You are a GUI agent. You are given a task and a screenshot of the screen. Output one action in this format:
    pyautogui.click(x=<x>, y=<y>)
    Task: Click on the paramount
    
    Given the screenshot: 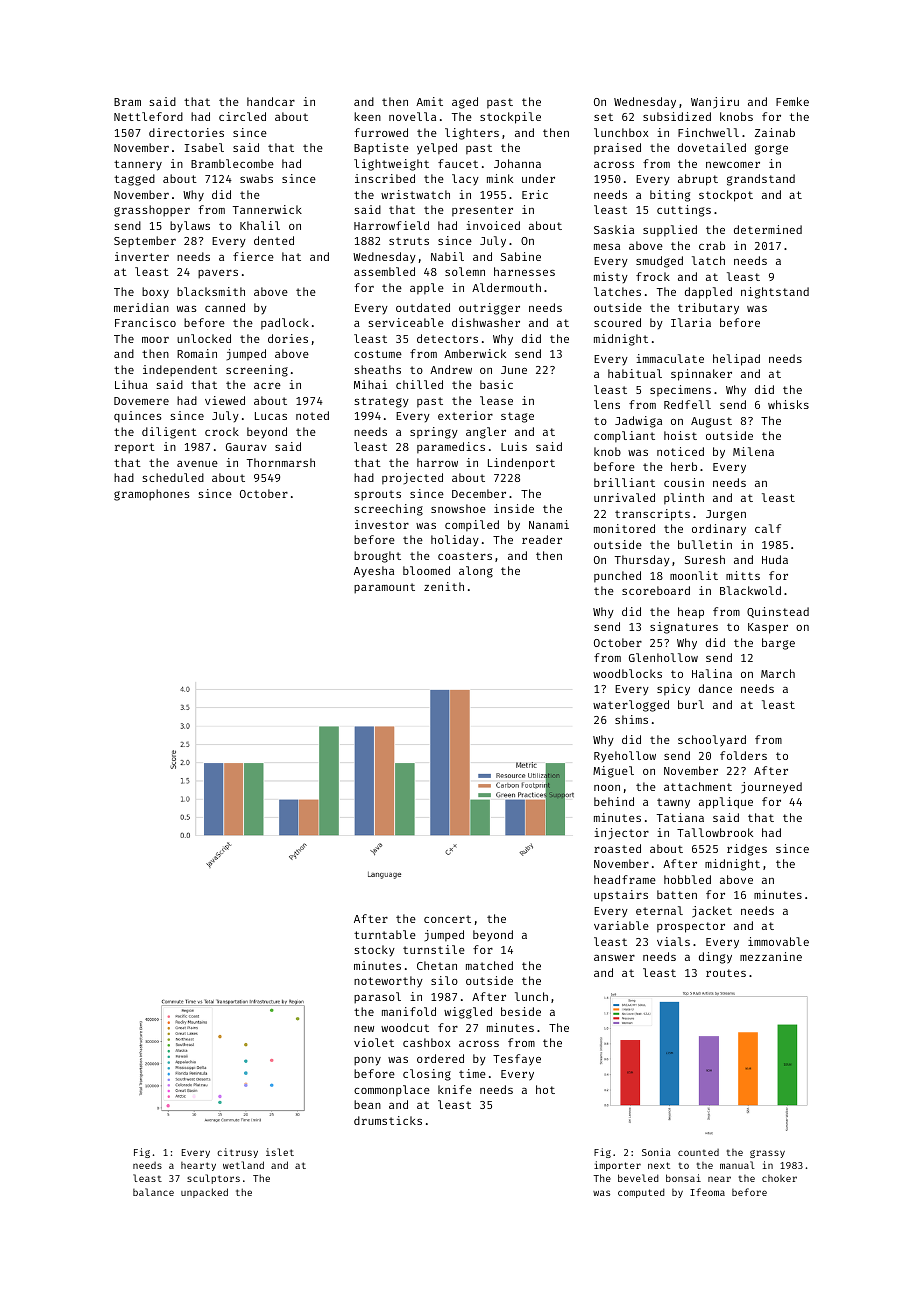 What is the action you would take?
    pyautogui.click(x=384, y=588)
